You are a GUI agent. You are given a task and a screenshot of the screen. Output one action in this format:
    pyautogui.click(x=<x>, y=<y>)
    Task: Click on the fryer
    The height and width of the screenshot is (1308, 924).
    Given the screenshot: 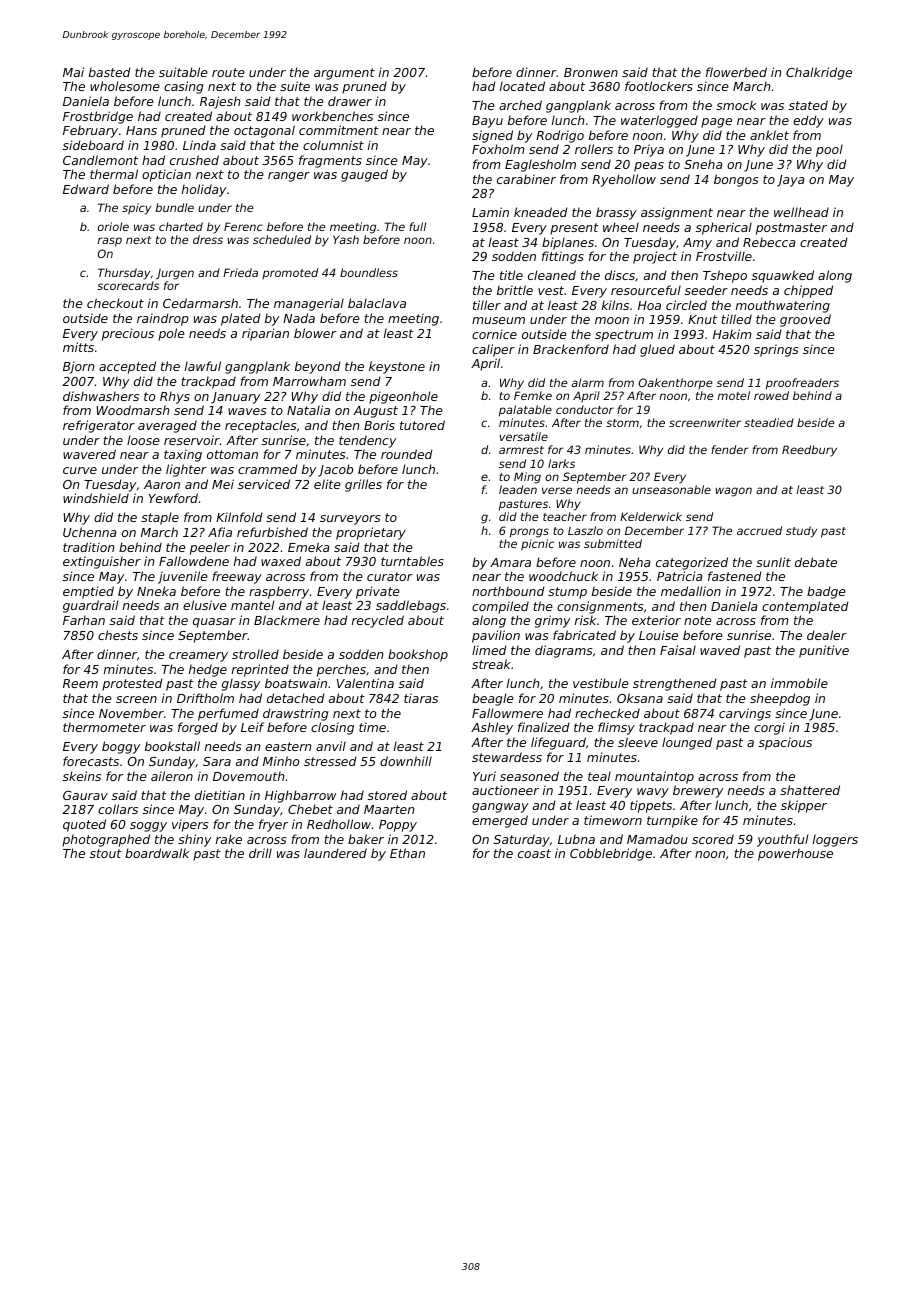 What is the action you would take?
    pyautogui.click(x=273, y=825)
